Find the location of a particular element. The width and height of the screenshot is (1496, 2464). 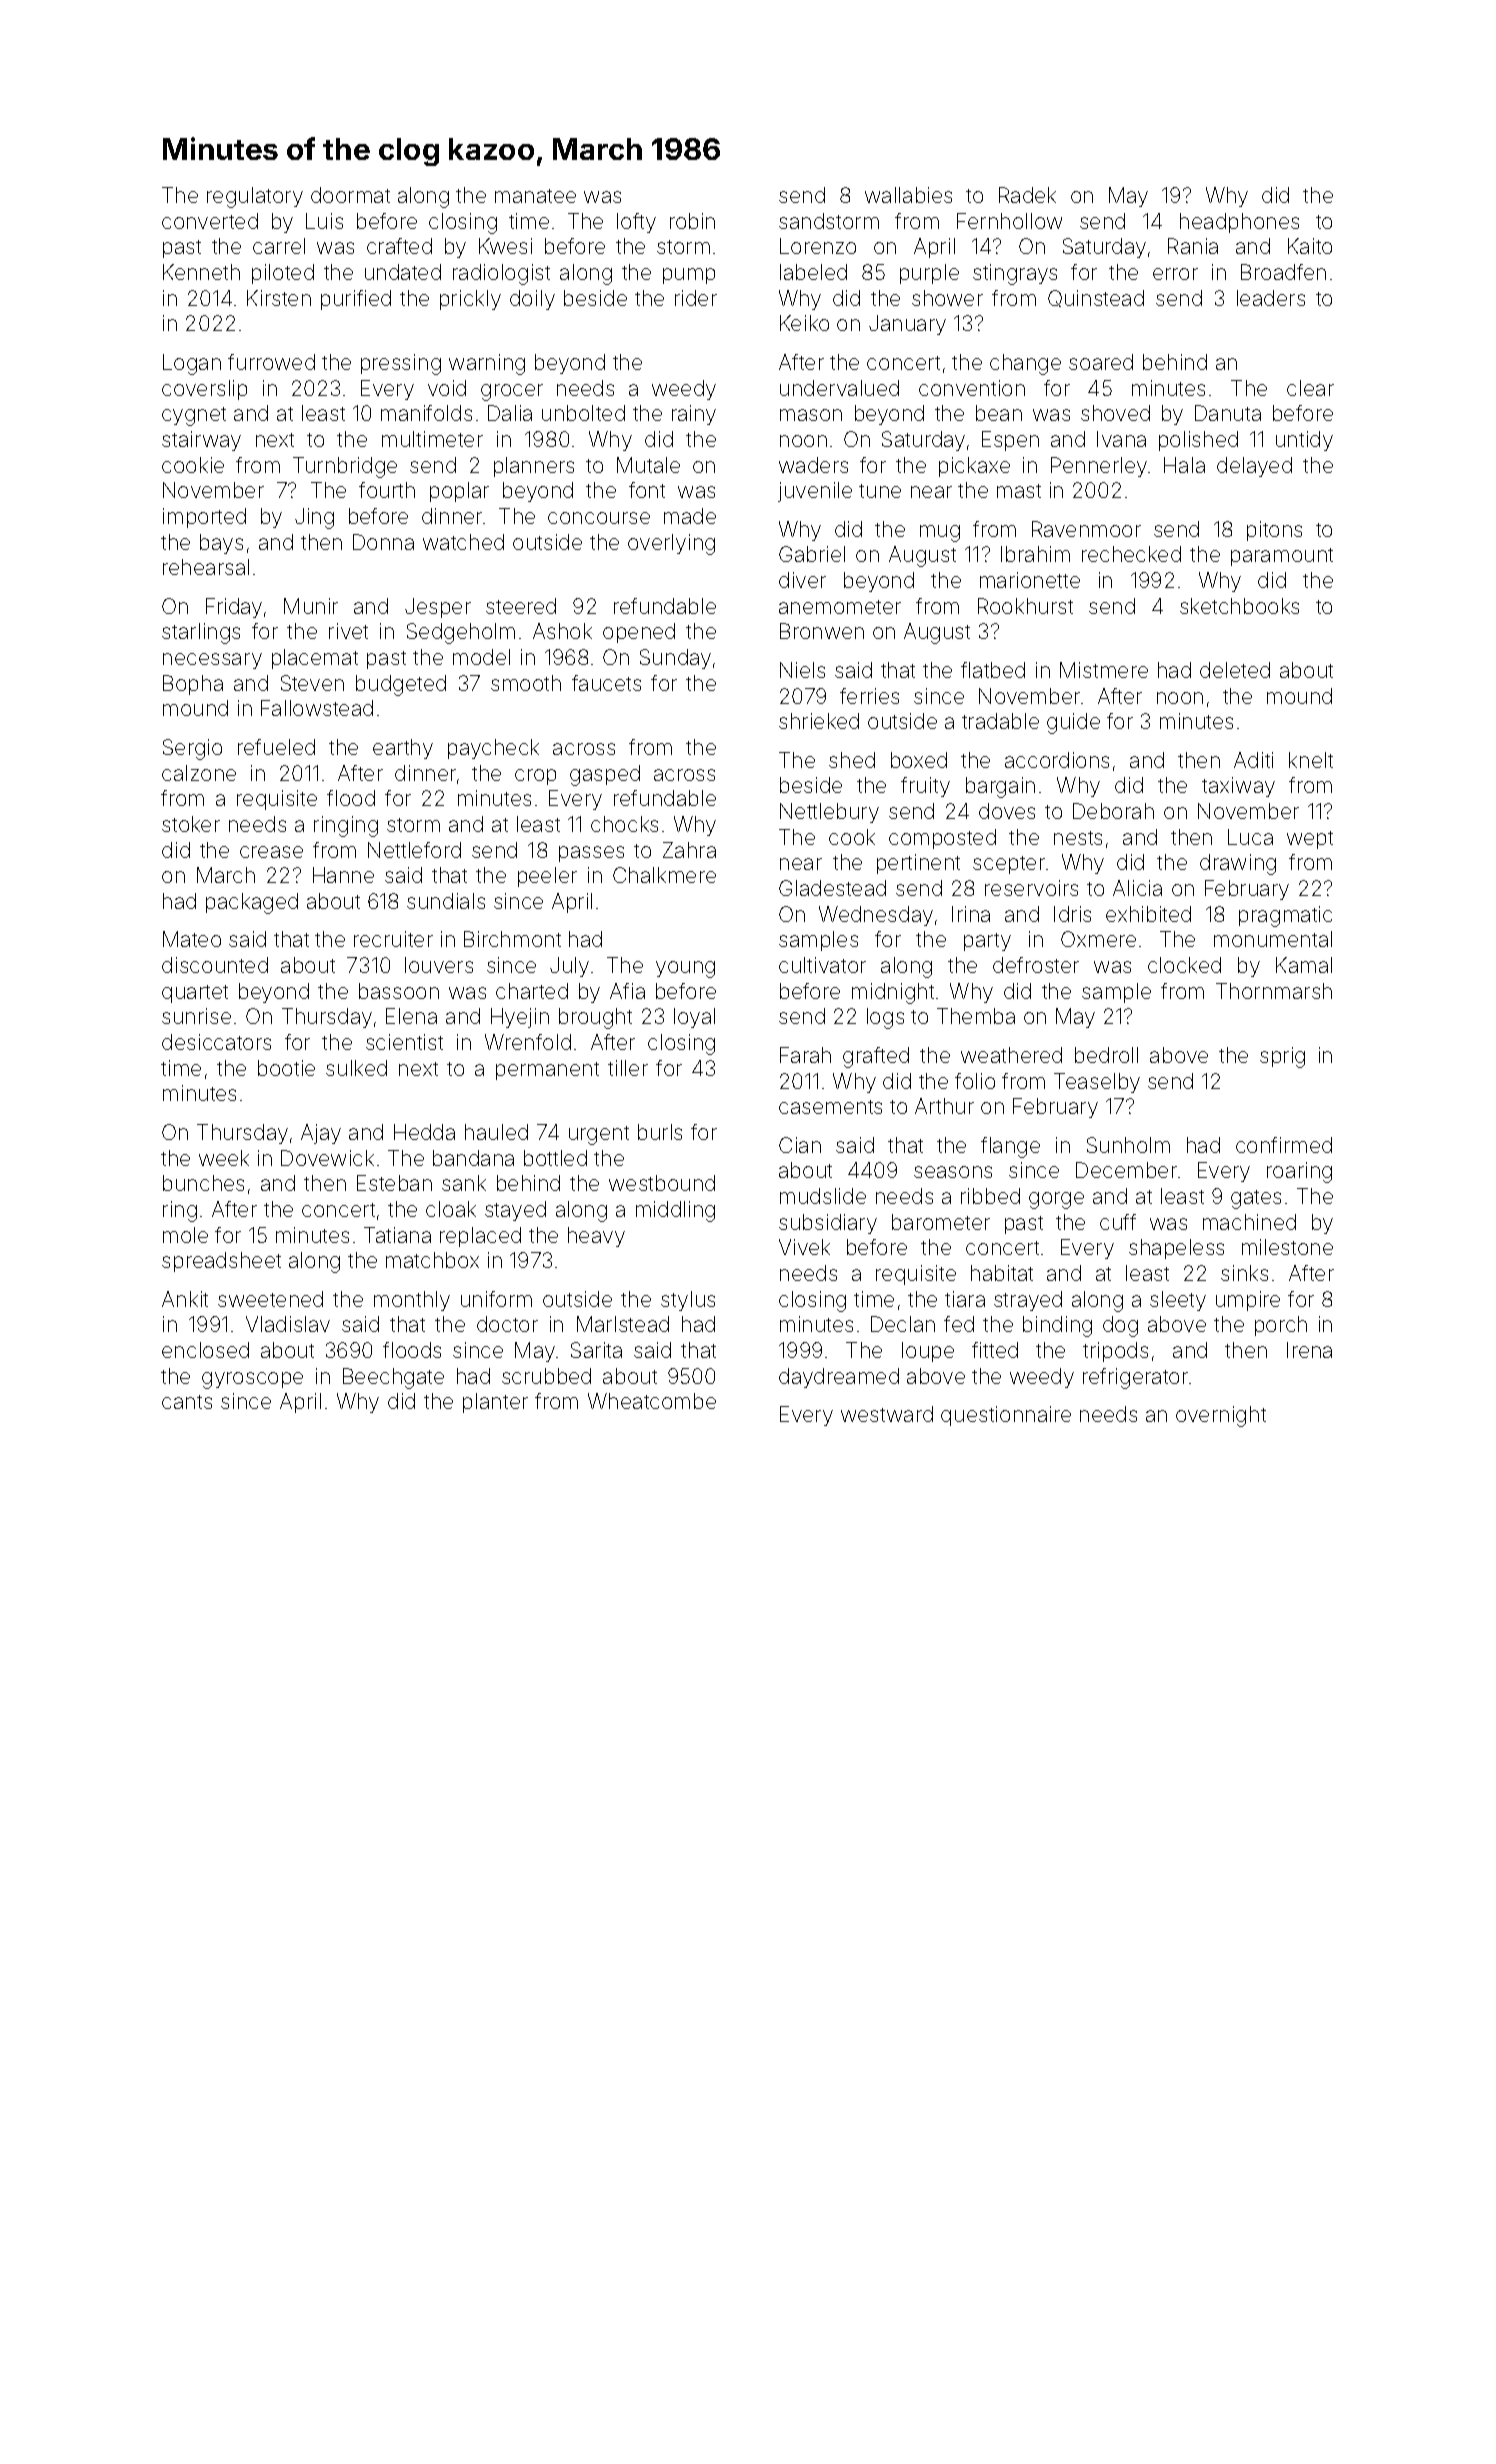

calzone is located at coordinates (199, 773).
